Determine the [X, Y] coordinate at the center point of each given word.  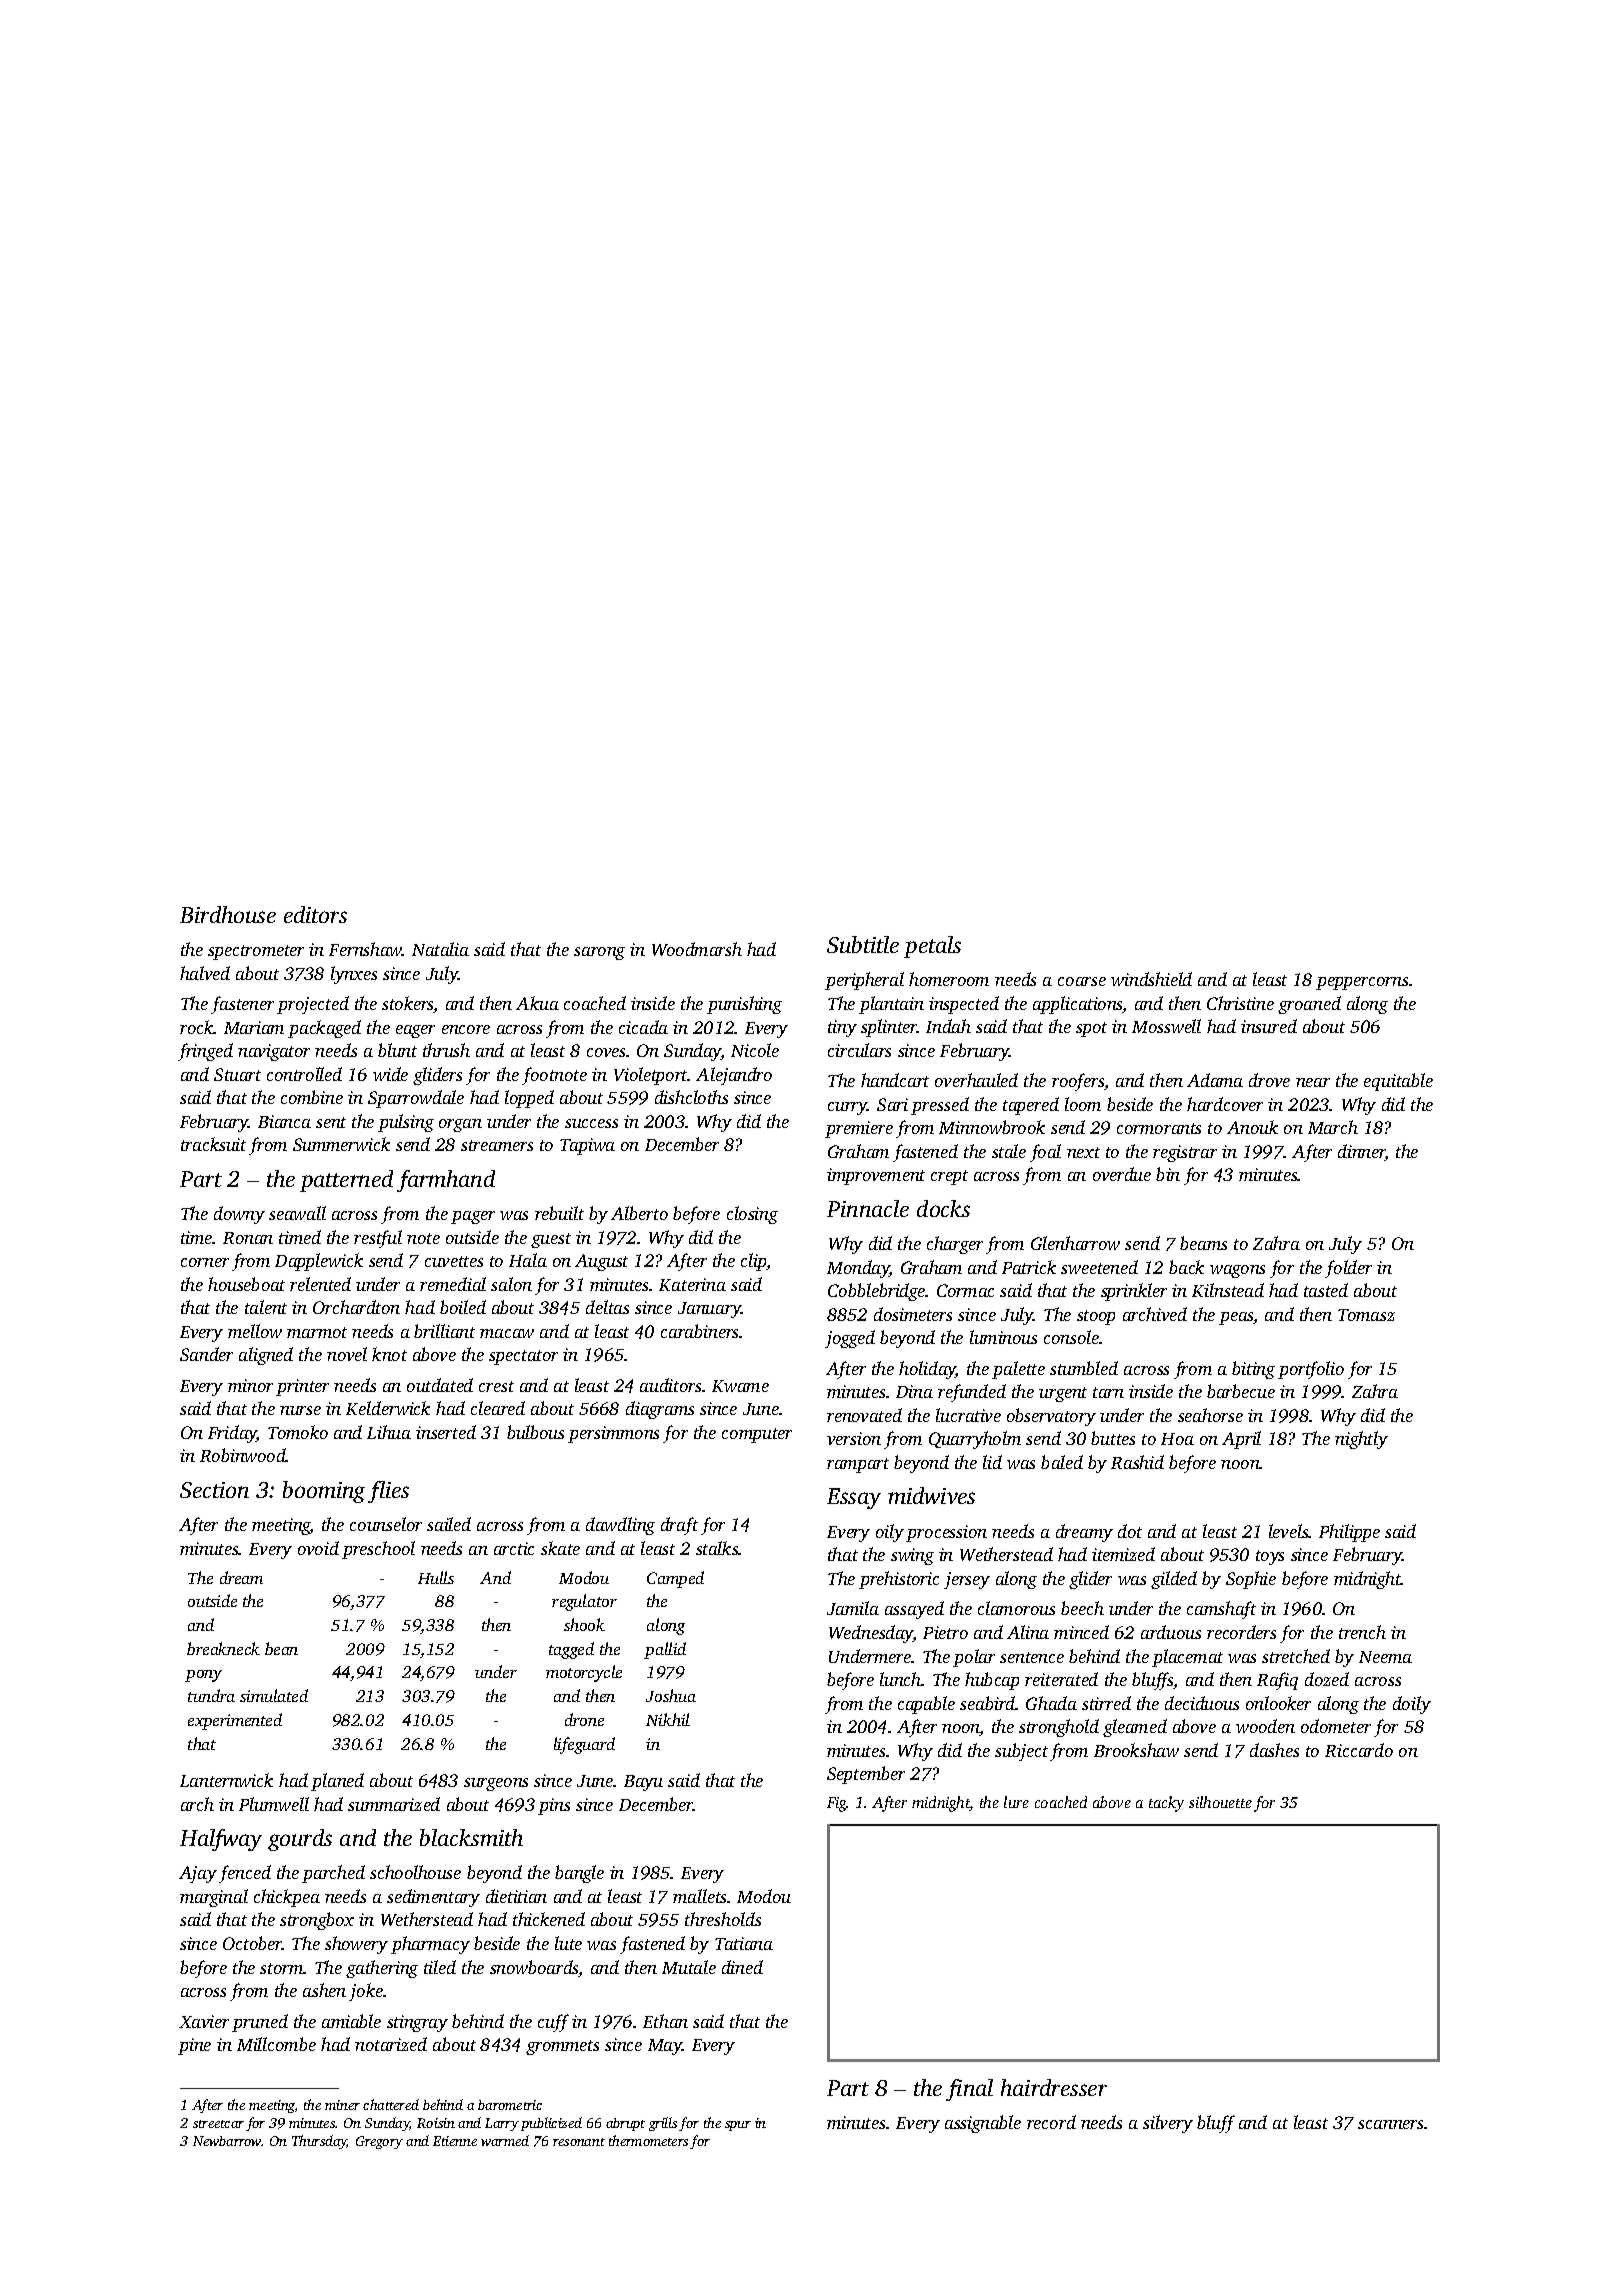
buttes [1113, 1438]
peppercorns [1362, 983]
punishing [744, 1005]
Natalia [440, 949]
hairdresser [1054, 2087]
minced [1081, 1632]
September [866, 1775]
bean [281, 1648]
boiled [463, 1307]
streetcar [218, 2124]
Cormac [965, 1290]
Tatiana [744, 1943]
